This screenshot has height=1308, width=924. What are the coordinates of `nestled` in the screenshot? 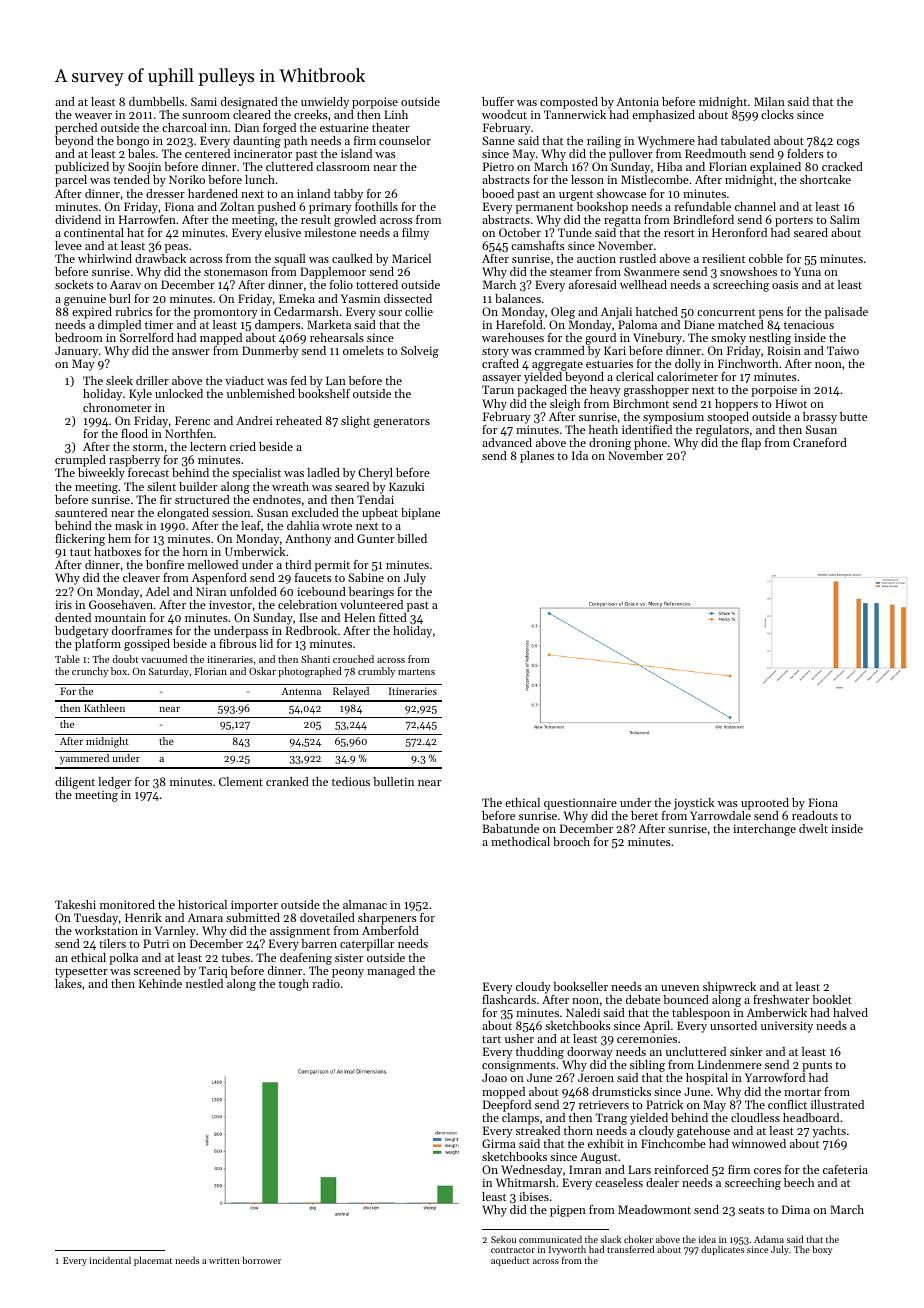 It's located at (204, 983).
